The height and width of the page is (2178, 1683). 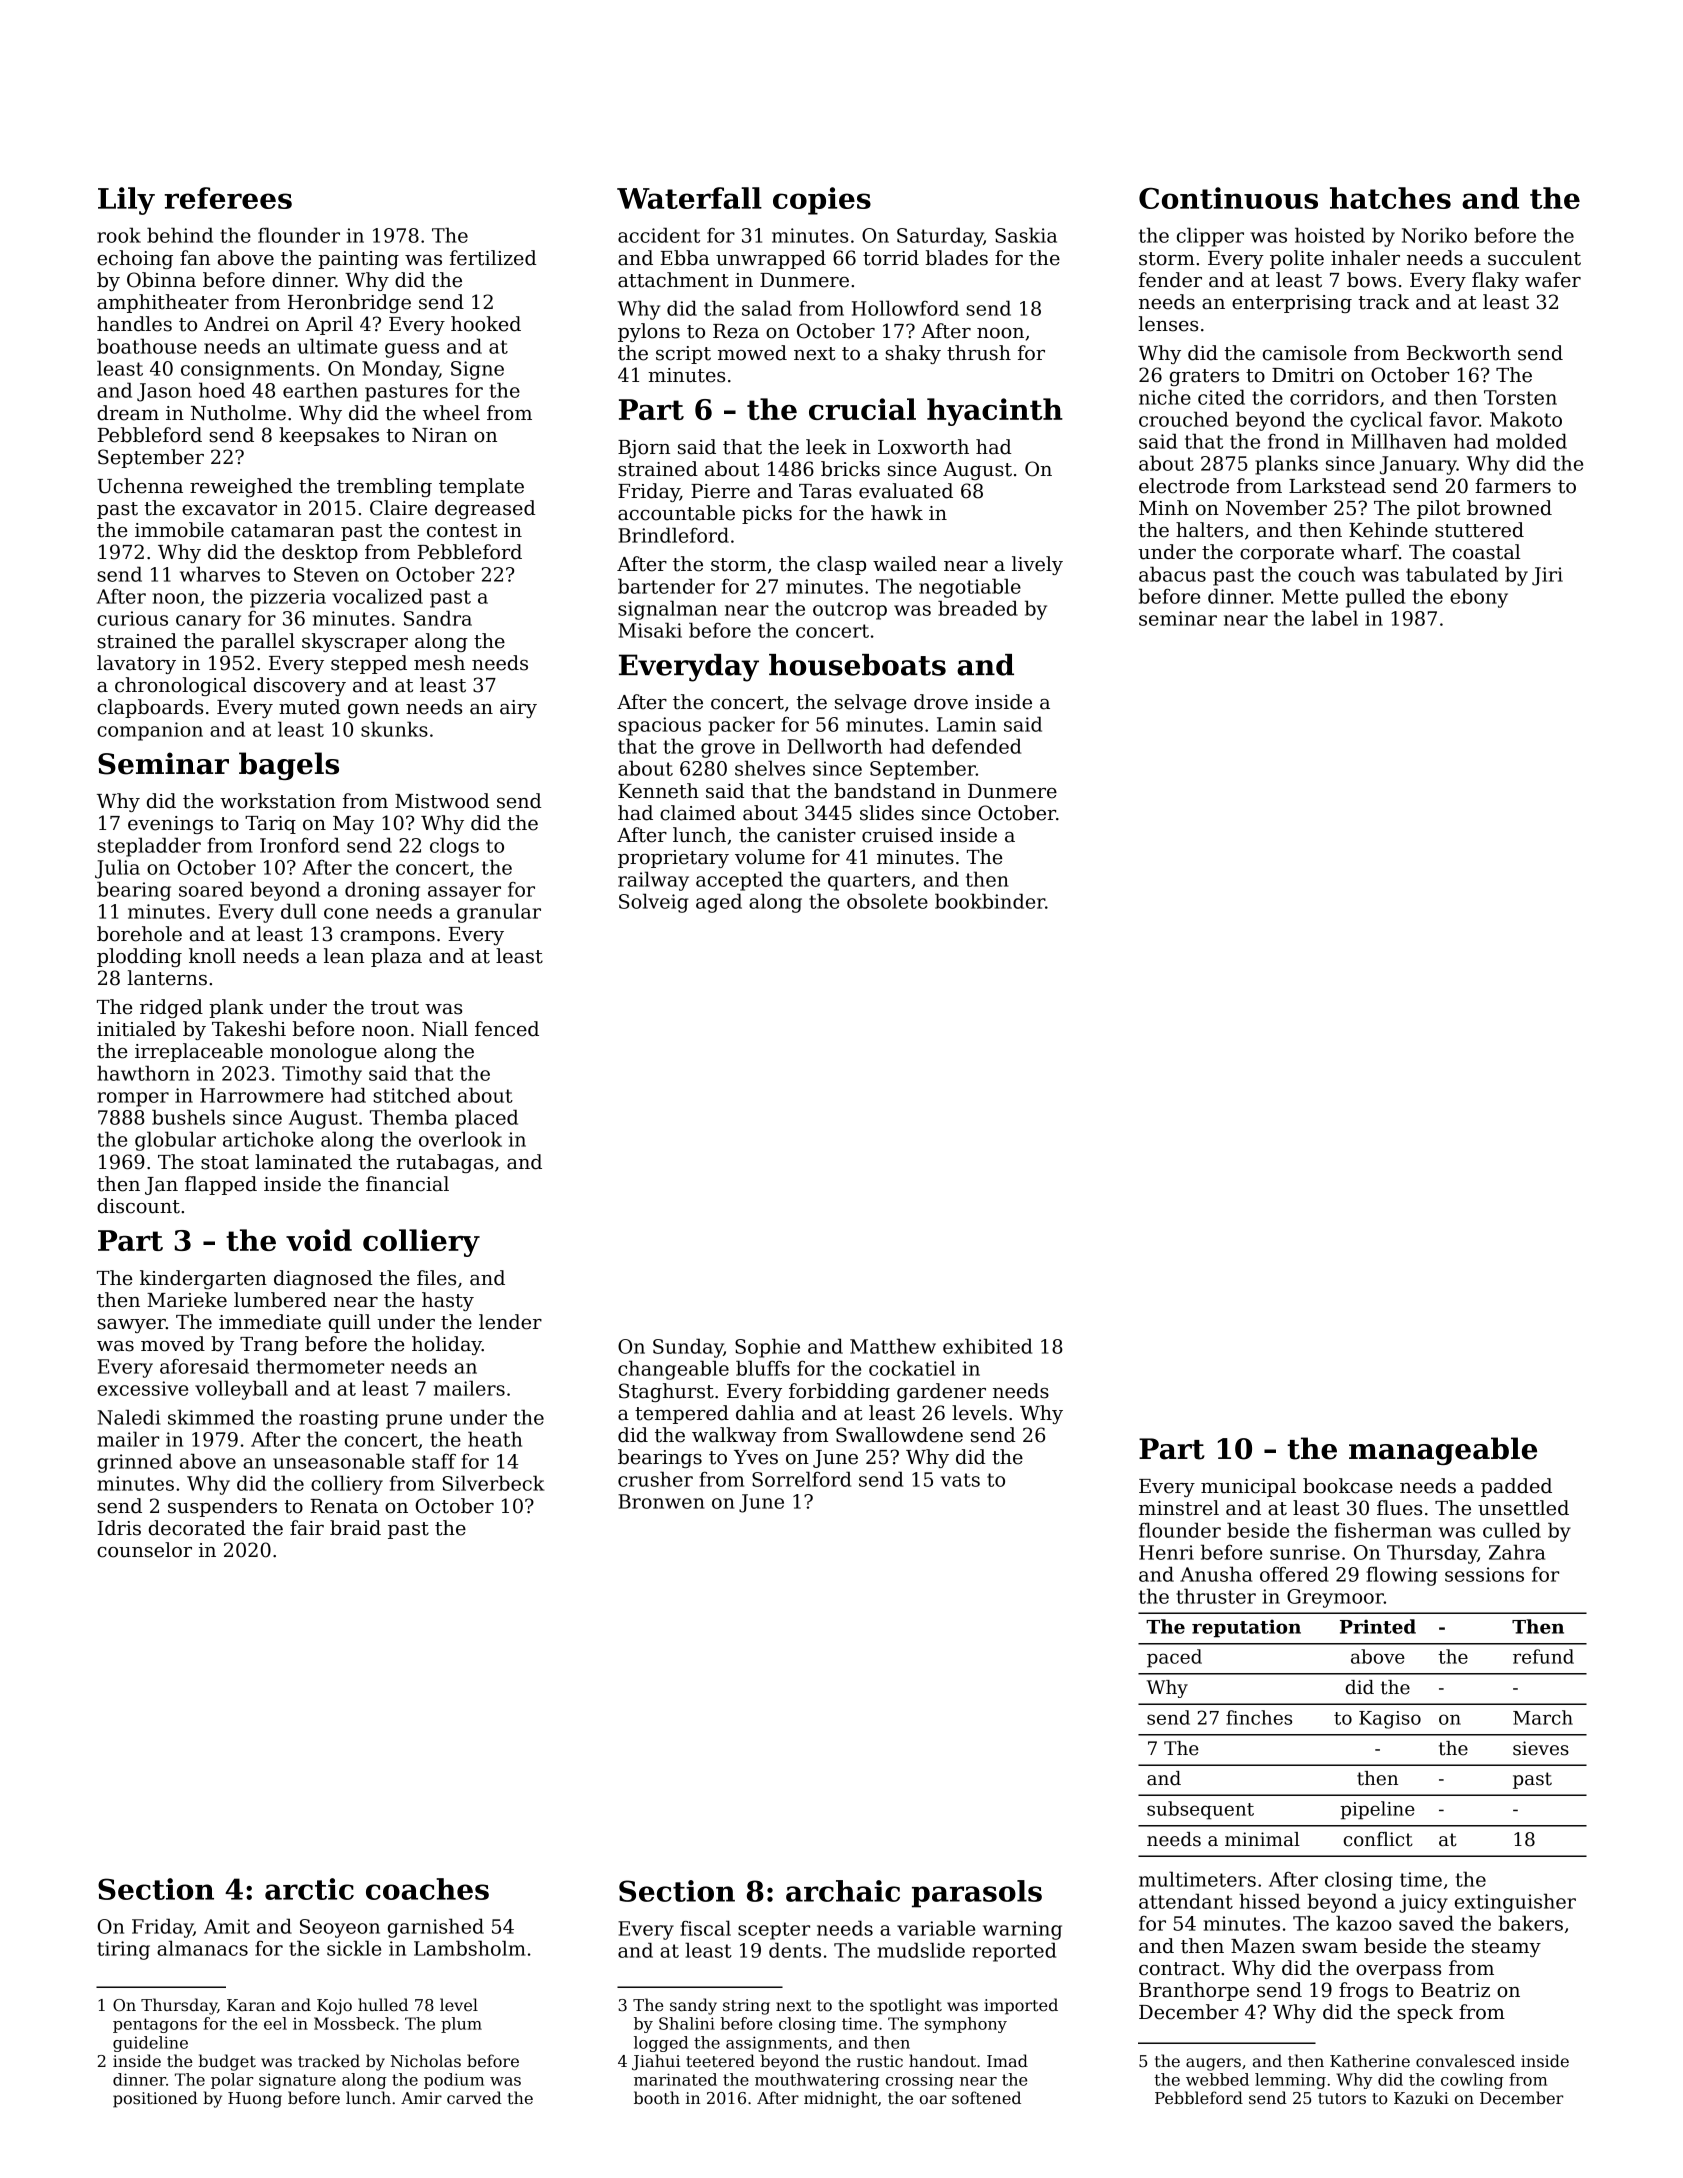 What do you see at coordinates (1348, 1486) in the page?
I see `bookcase` at bounding box center [1348, 1486].
